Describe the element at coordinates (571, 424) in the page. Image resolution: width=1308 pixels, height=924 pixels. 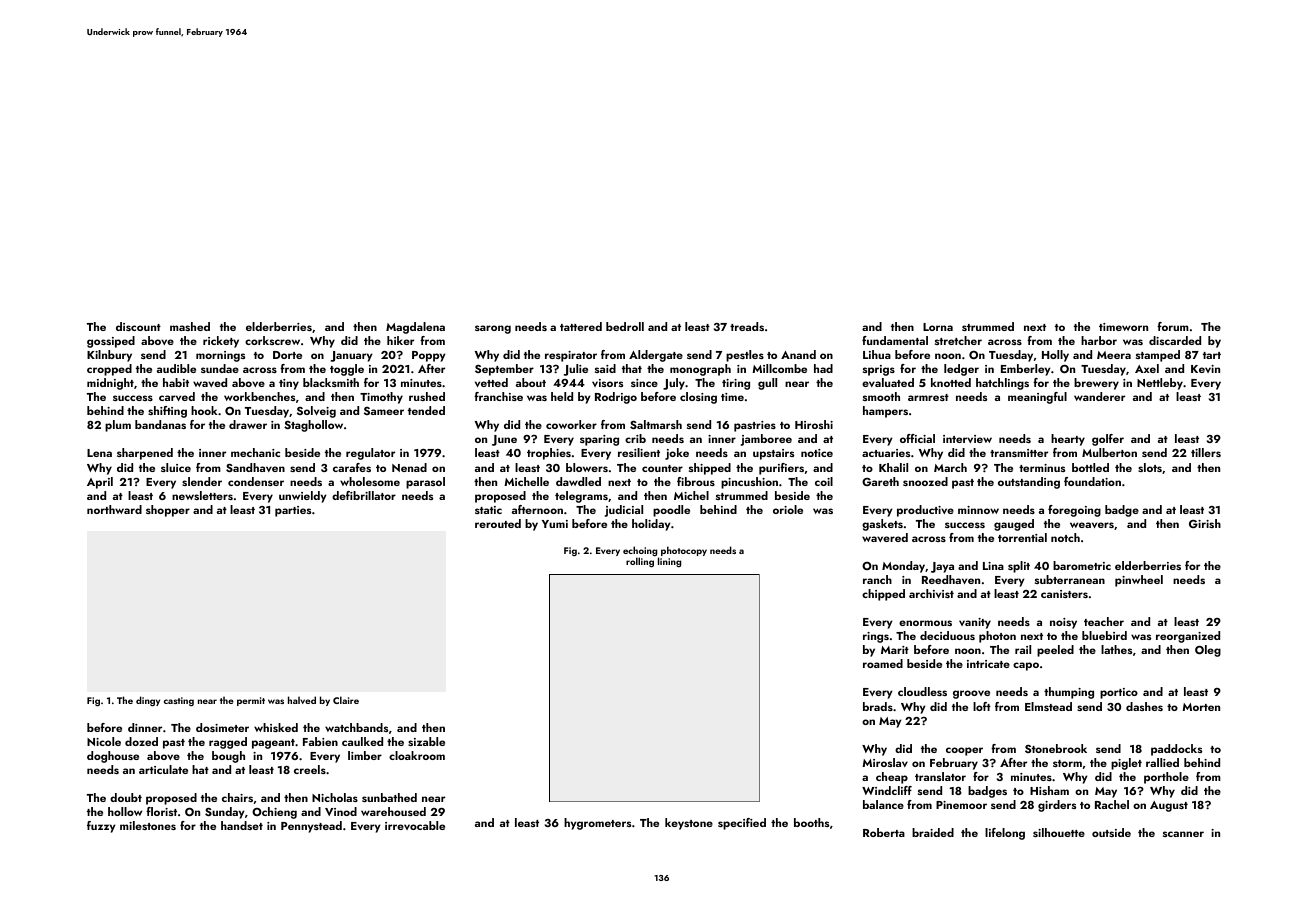
I see `coworker` at that location.
